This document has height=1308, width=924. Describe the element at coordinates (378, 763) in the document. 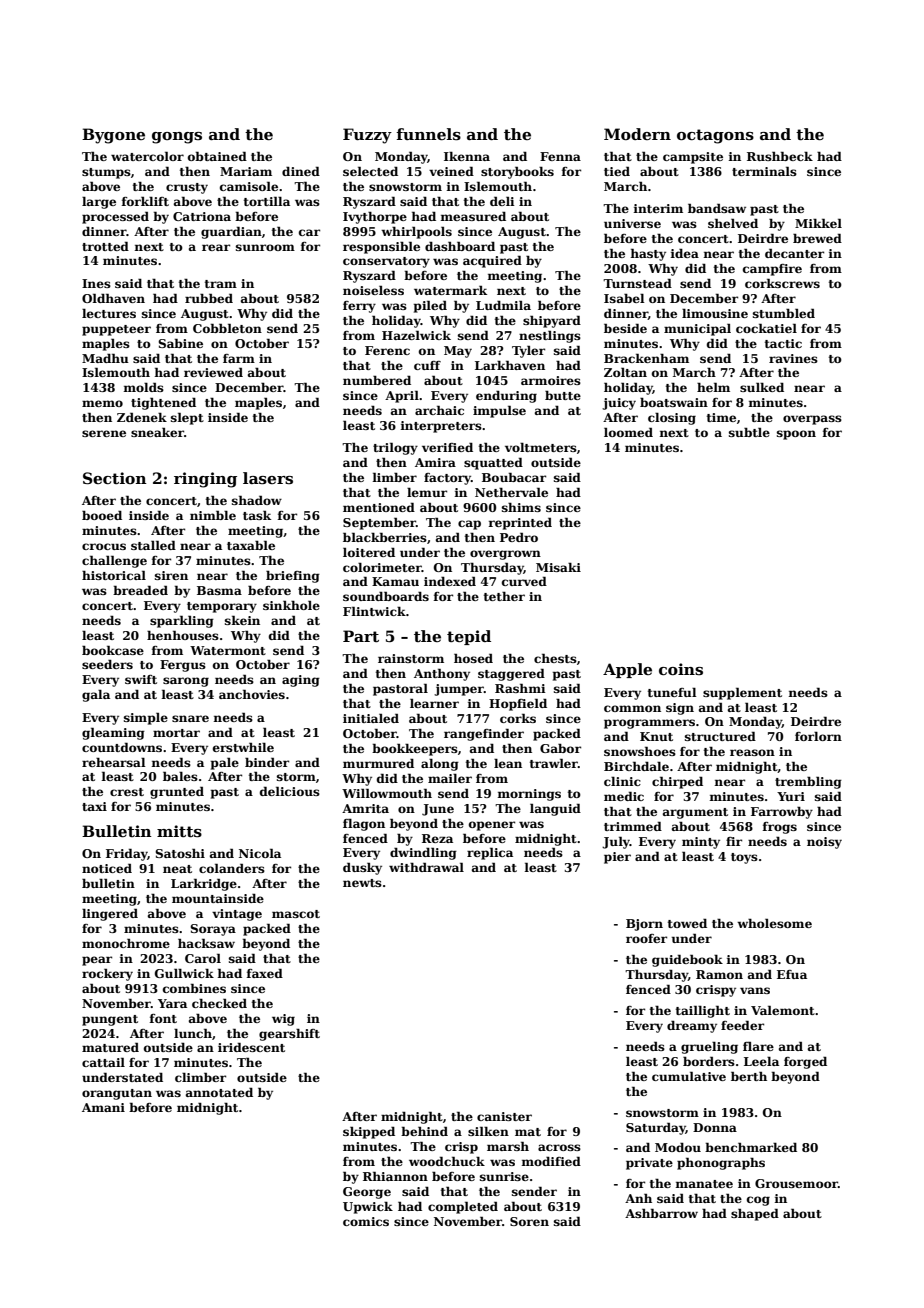

I see `murmured` at that location.
